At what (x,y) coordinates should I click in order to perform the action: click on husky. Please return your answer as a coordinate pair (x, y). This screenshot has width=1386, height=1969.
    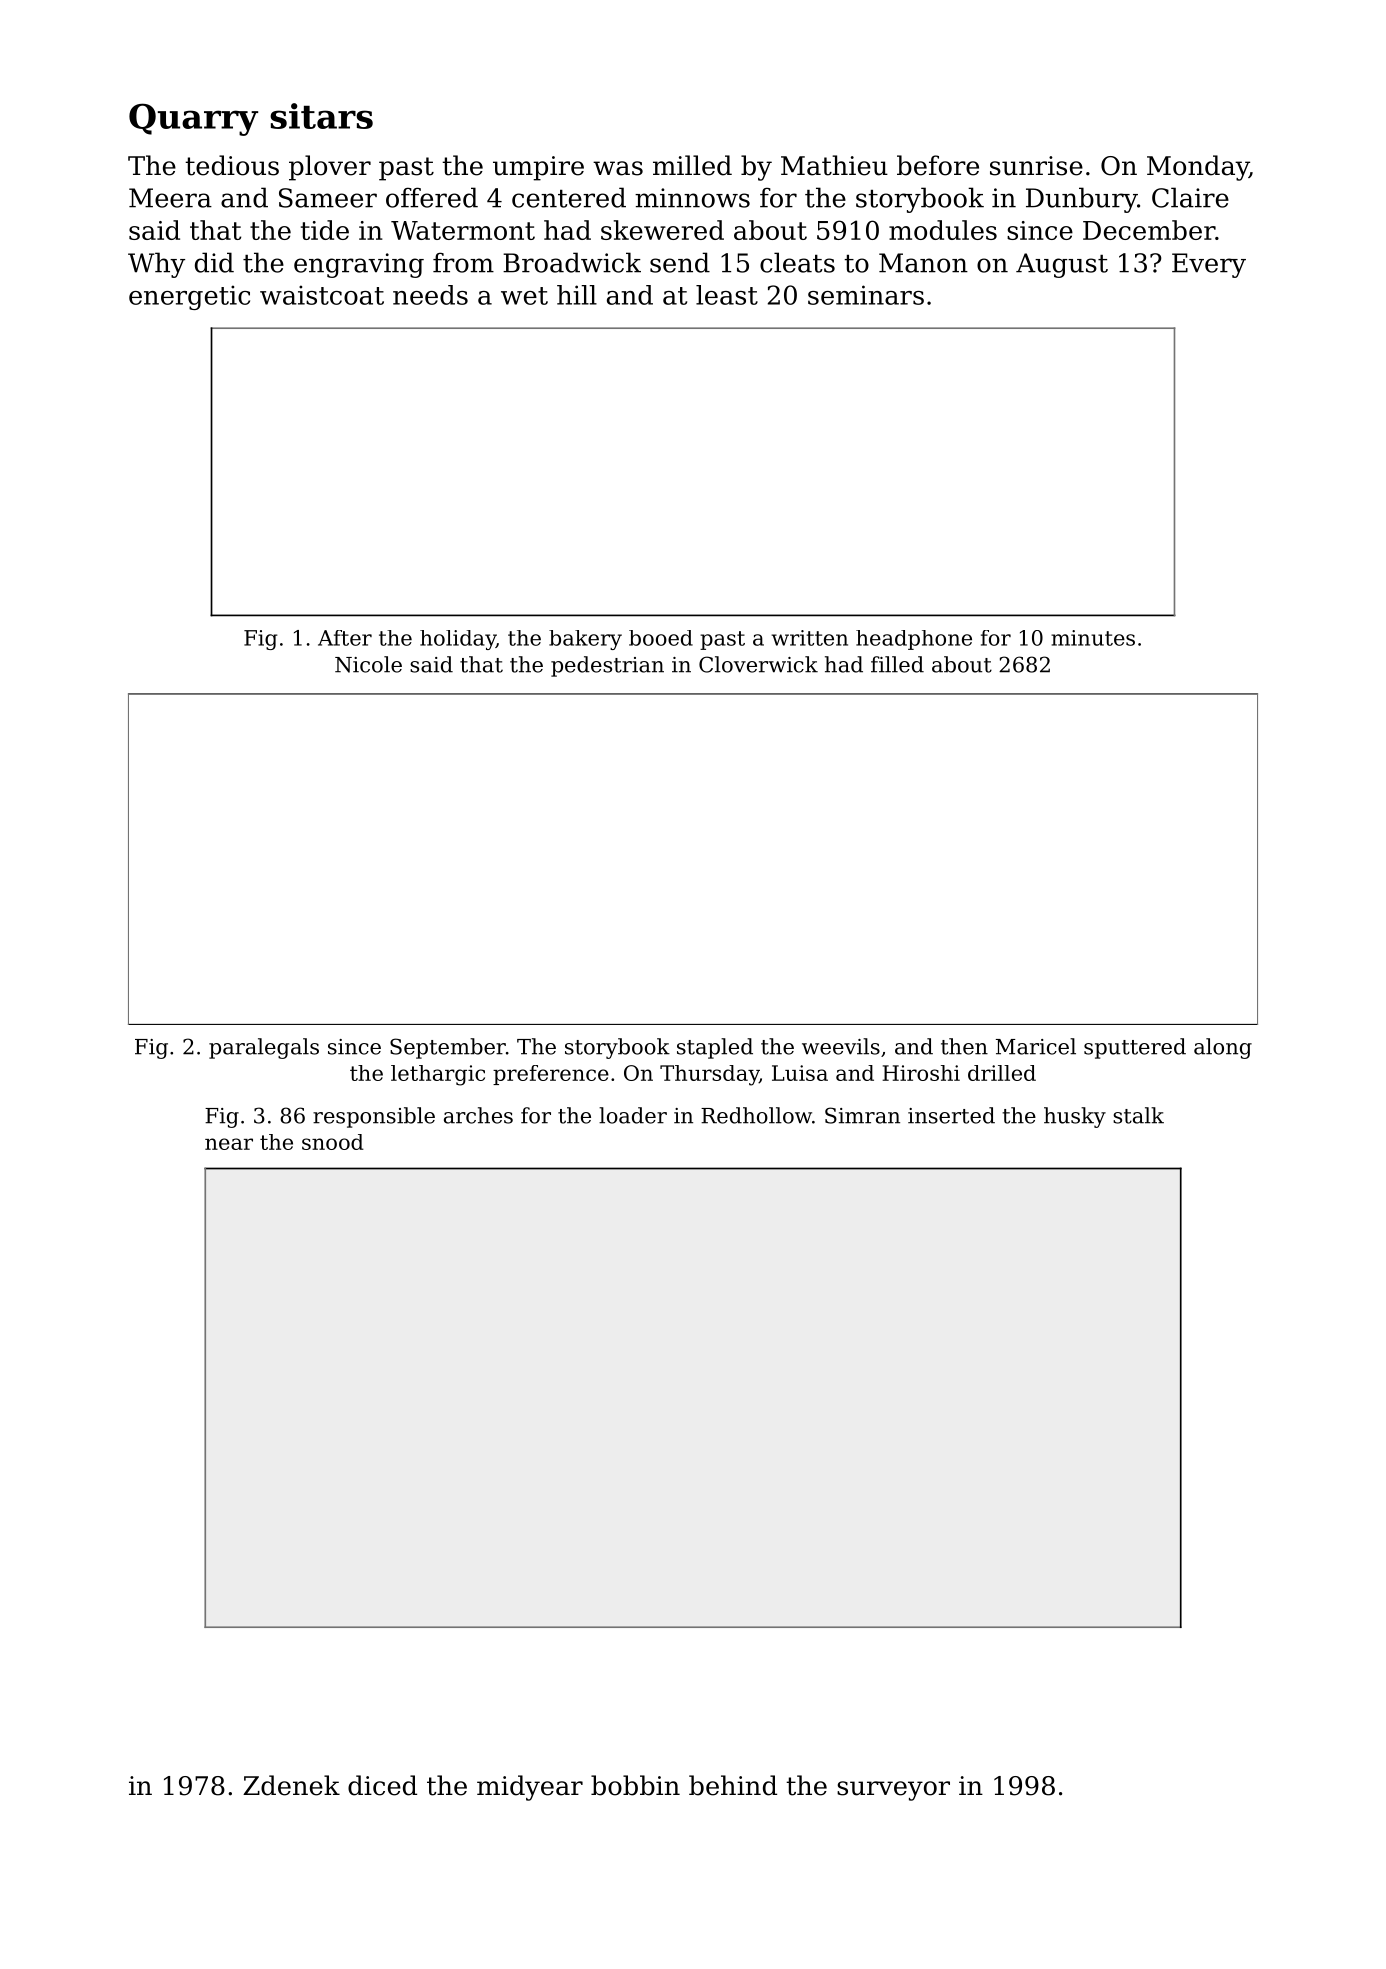
    Looking at the image, I should click on (1075, 1117).
